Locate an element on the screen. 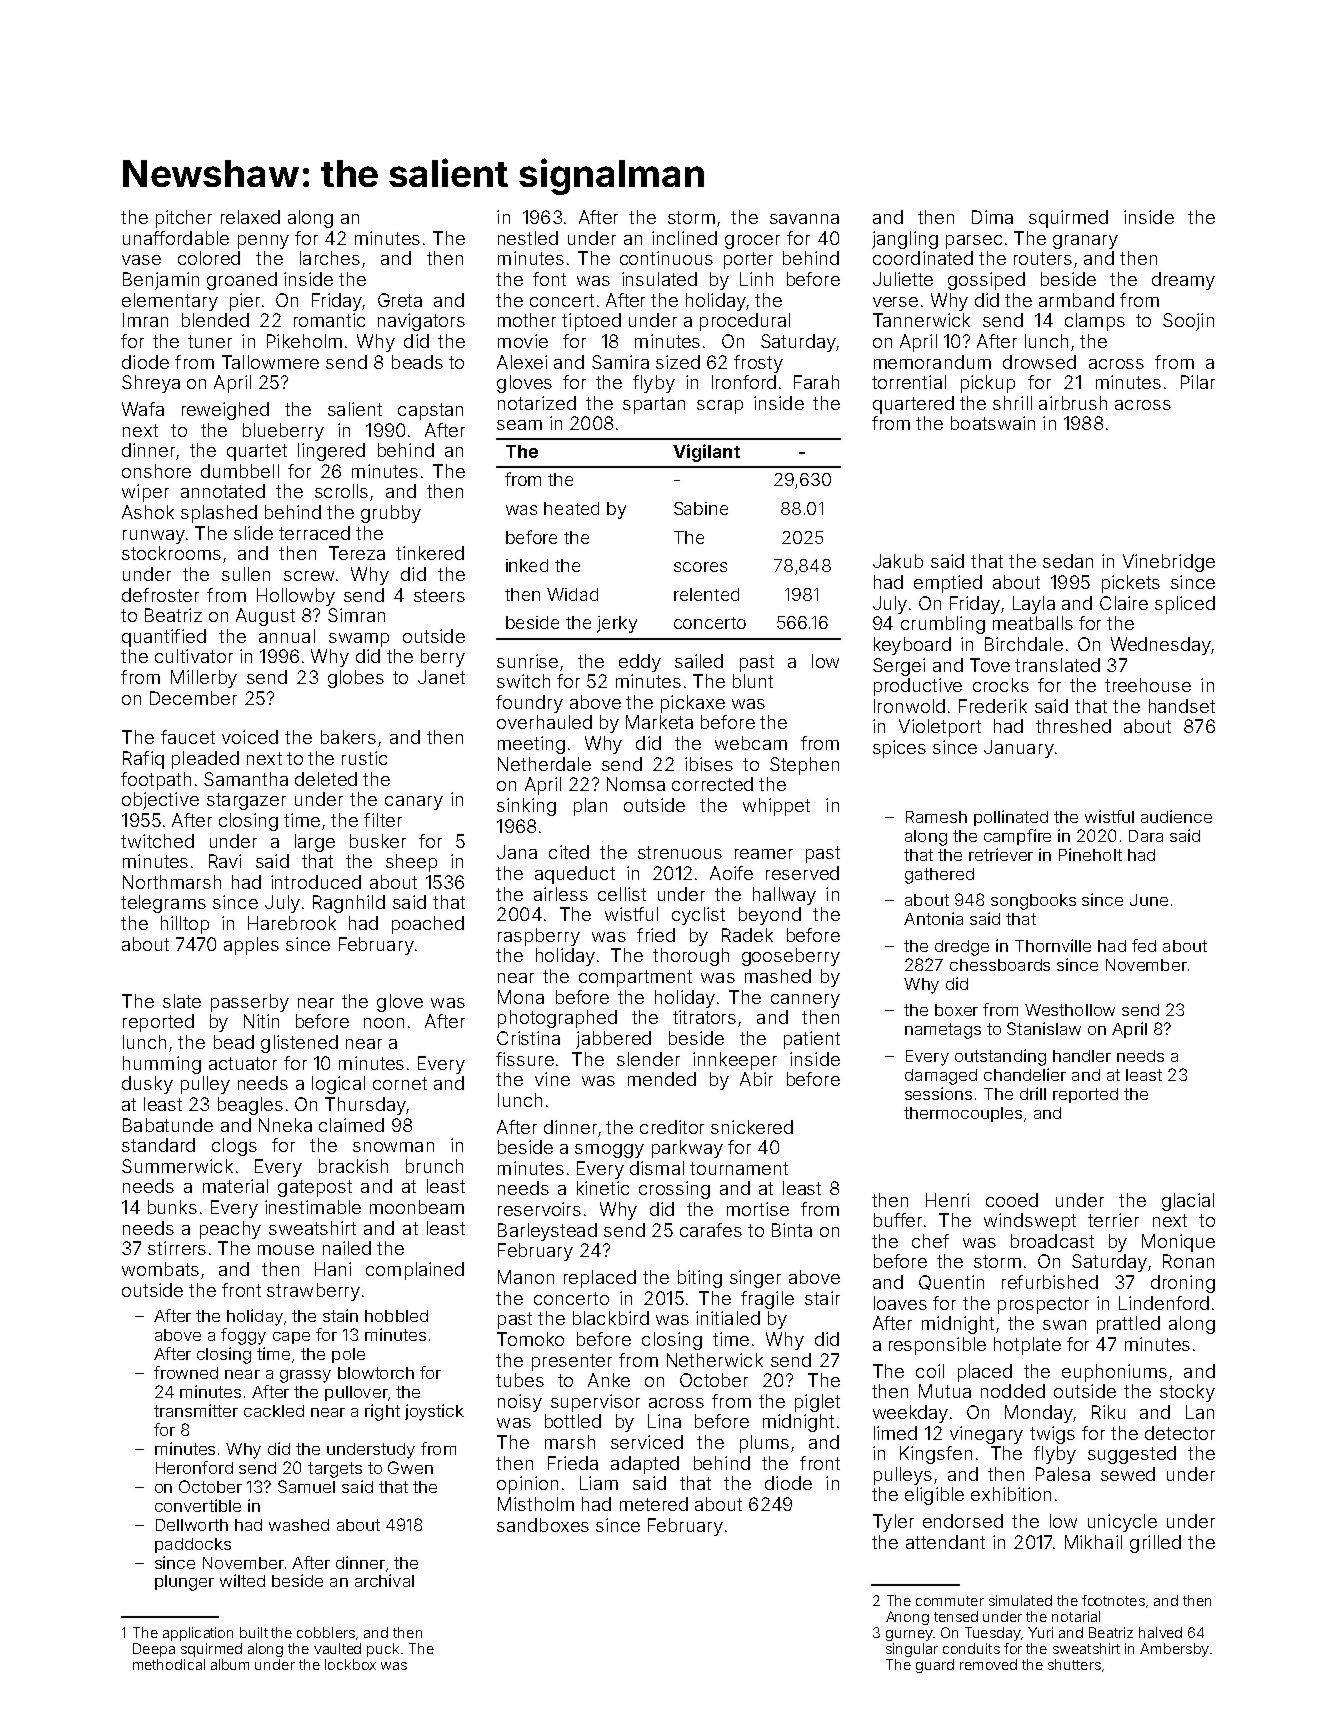 The height and width of the screenshot is (1731, 1337). shutters is located at coordinates (1074, 1664).
